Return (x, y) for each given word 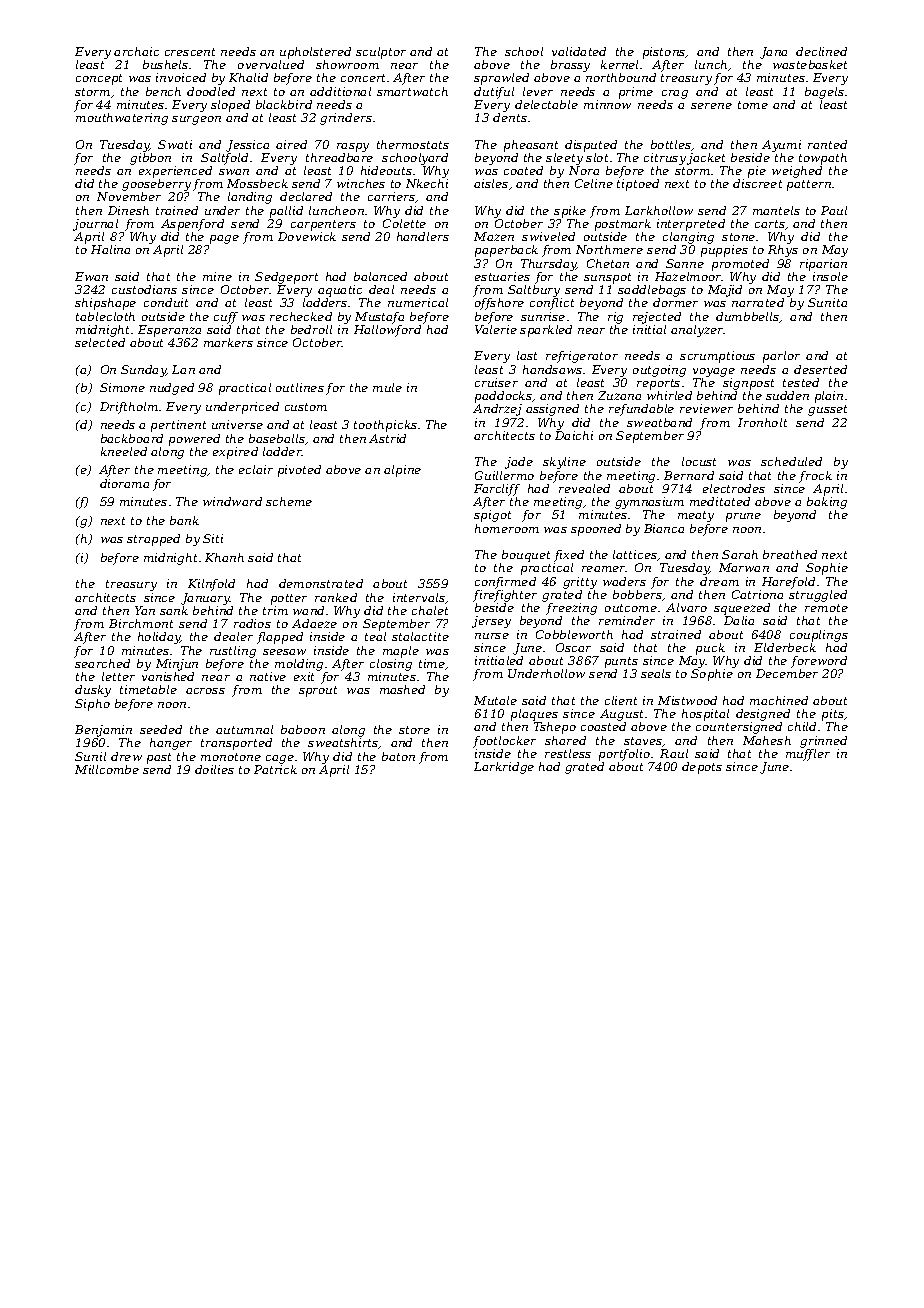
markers (228, 342)
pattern (809, 185)
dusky (93, 691)
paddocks (503, 397)
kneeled (124, 451)
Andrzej (497, 410)
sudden (787, 395)
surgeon (196, 120)
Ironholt (762, 422)
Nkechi (427, 183)
